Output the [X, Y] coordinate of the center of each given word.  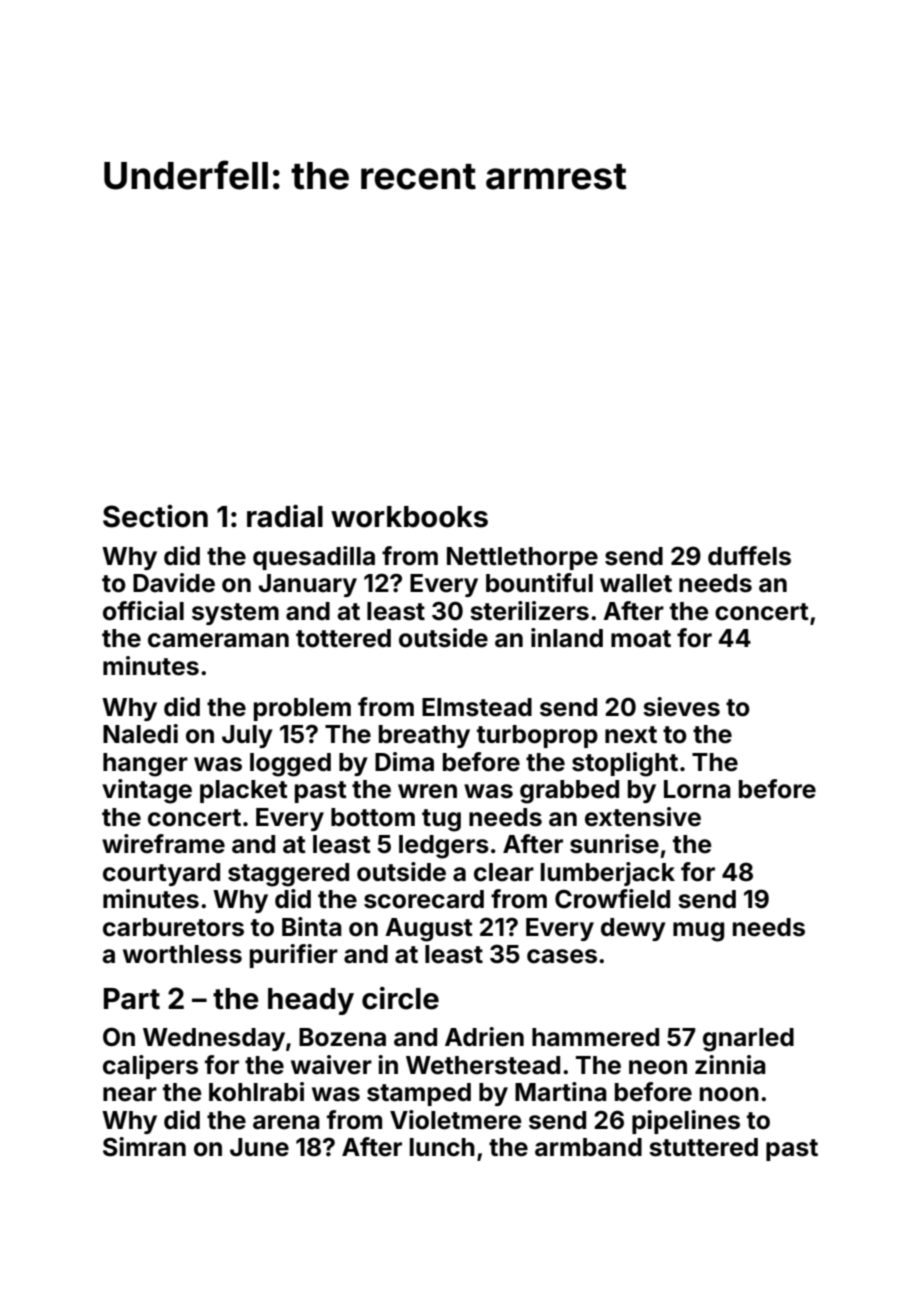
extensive [643, 817]
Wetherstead [483, 1065]
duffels [749, 556]
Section [155, 516]
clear [504, 872]
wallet [636, 583]
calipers [150, 1067]
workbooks [409, 517]
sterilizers [529, 611]
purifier [294, 956]
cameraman [218, 640]
